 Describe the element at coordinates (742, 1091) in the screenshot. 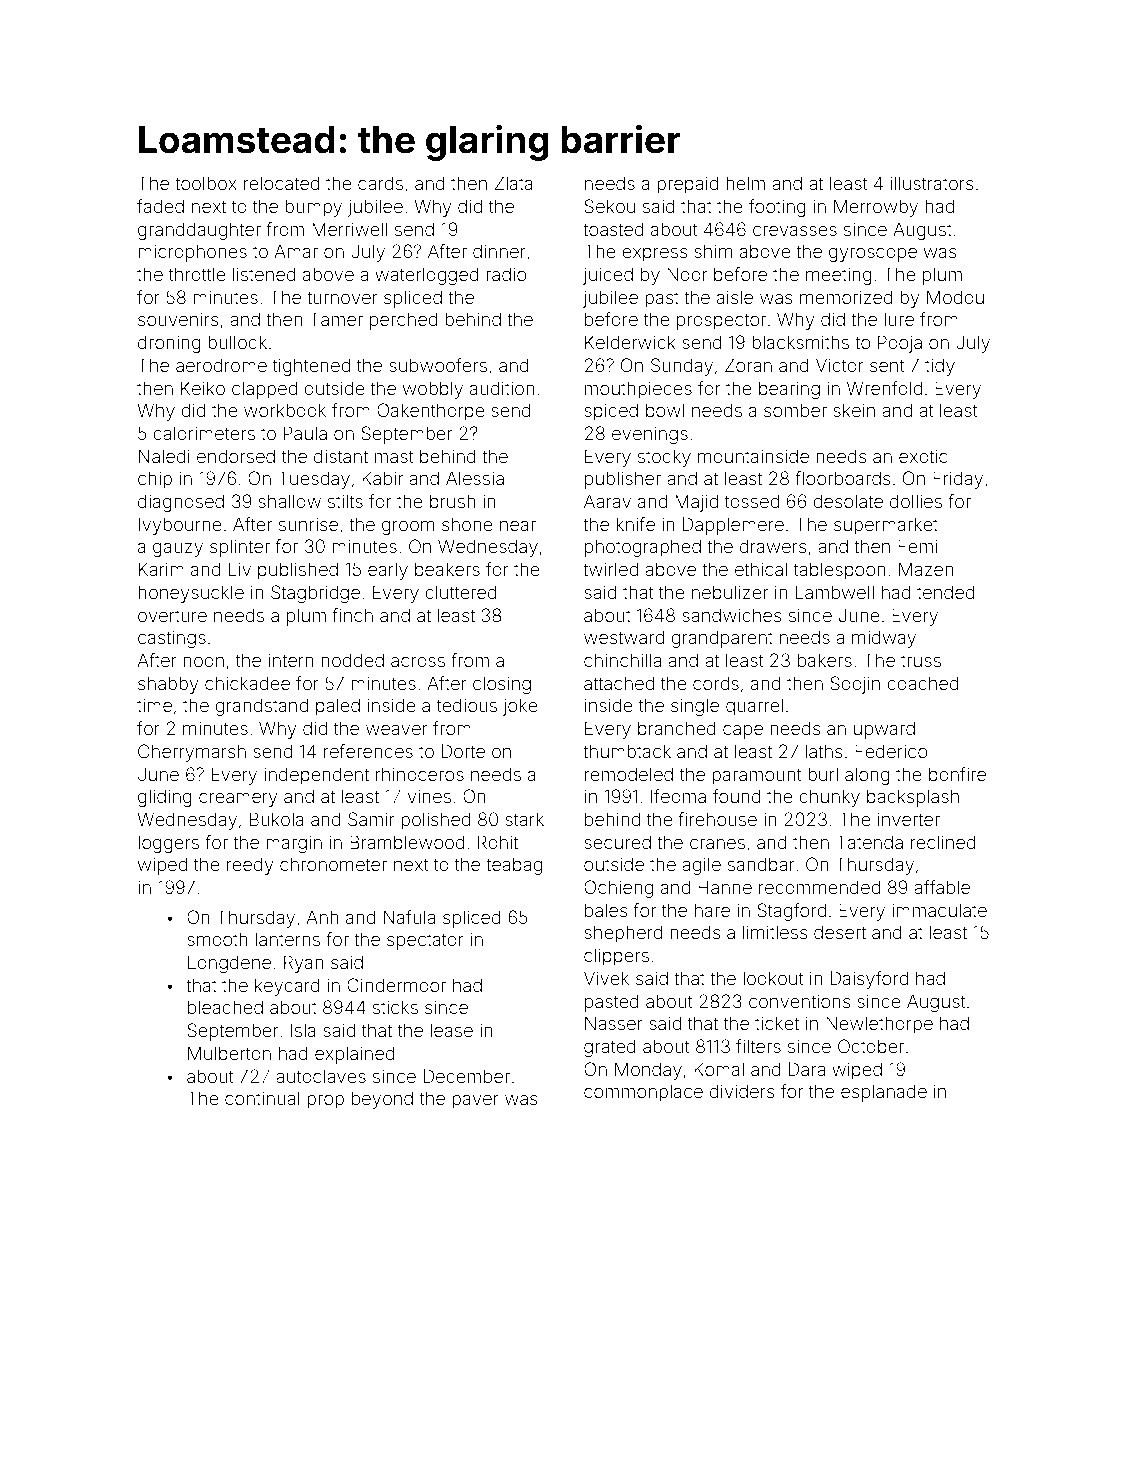

I see `dividers` at that location.
